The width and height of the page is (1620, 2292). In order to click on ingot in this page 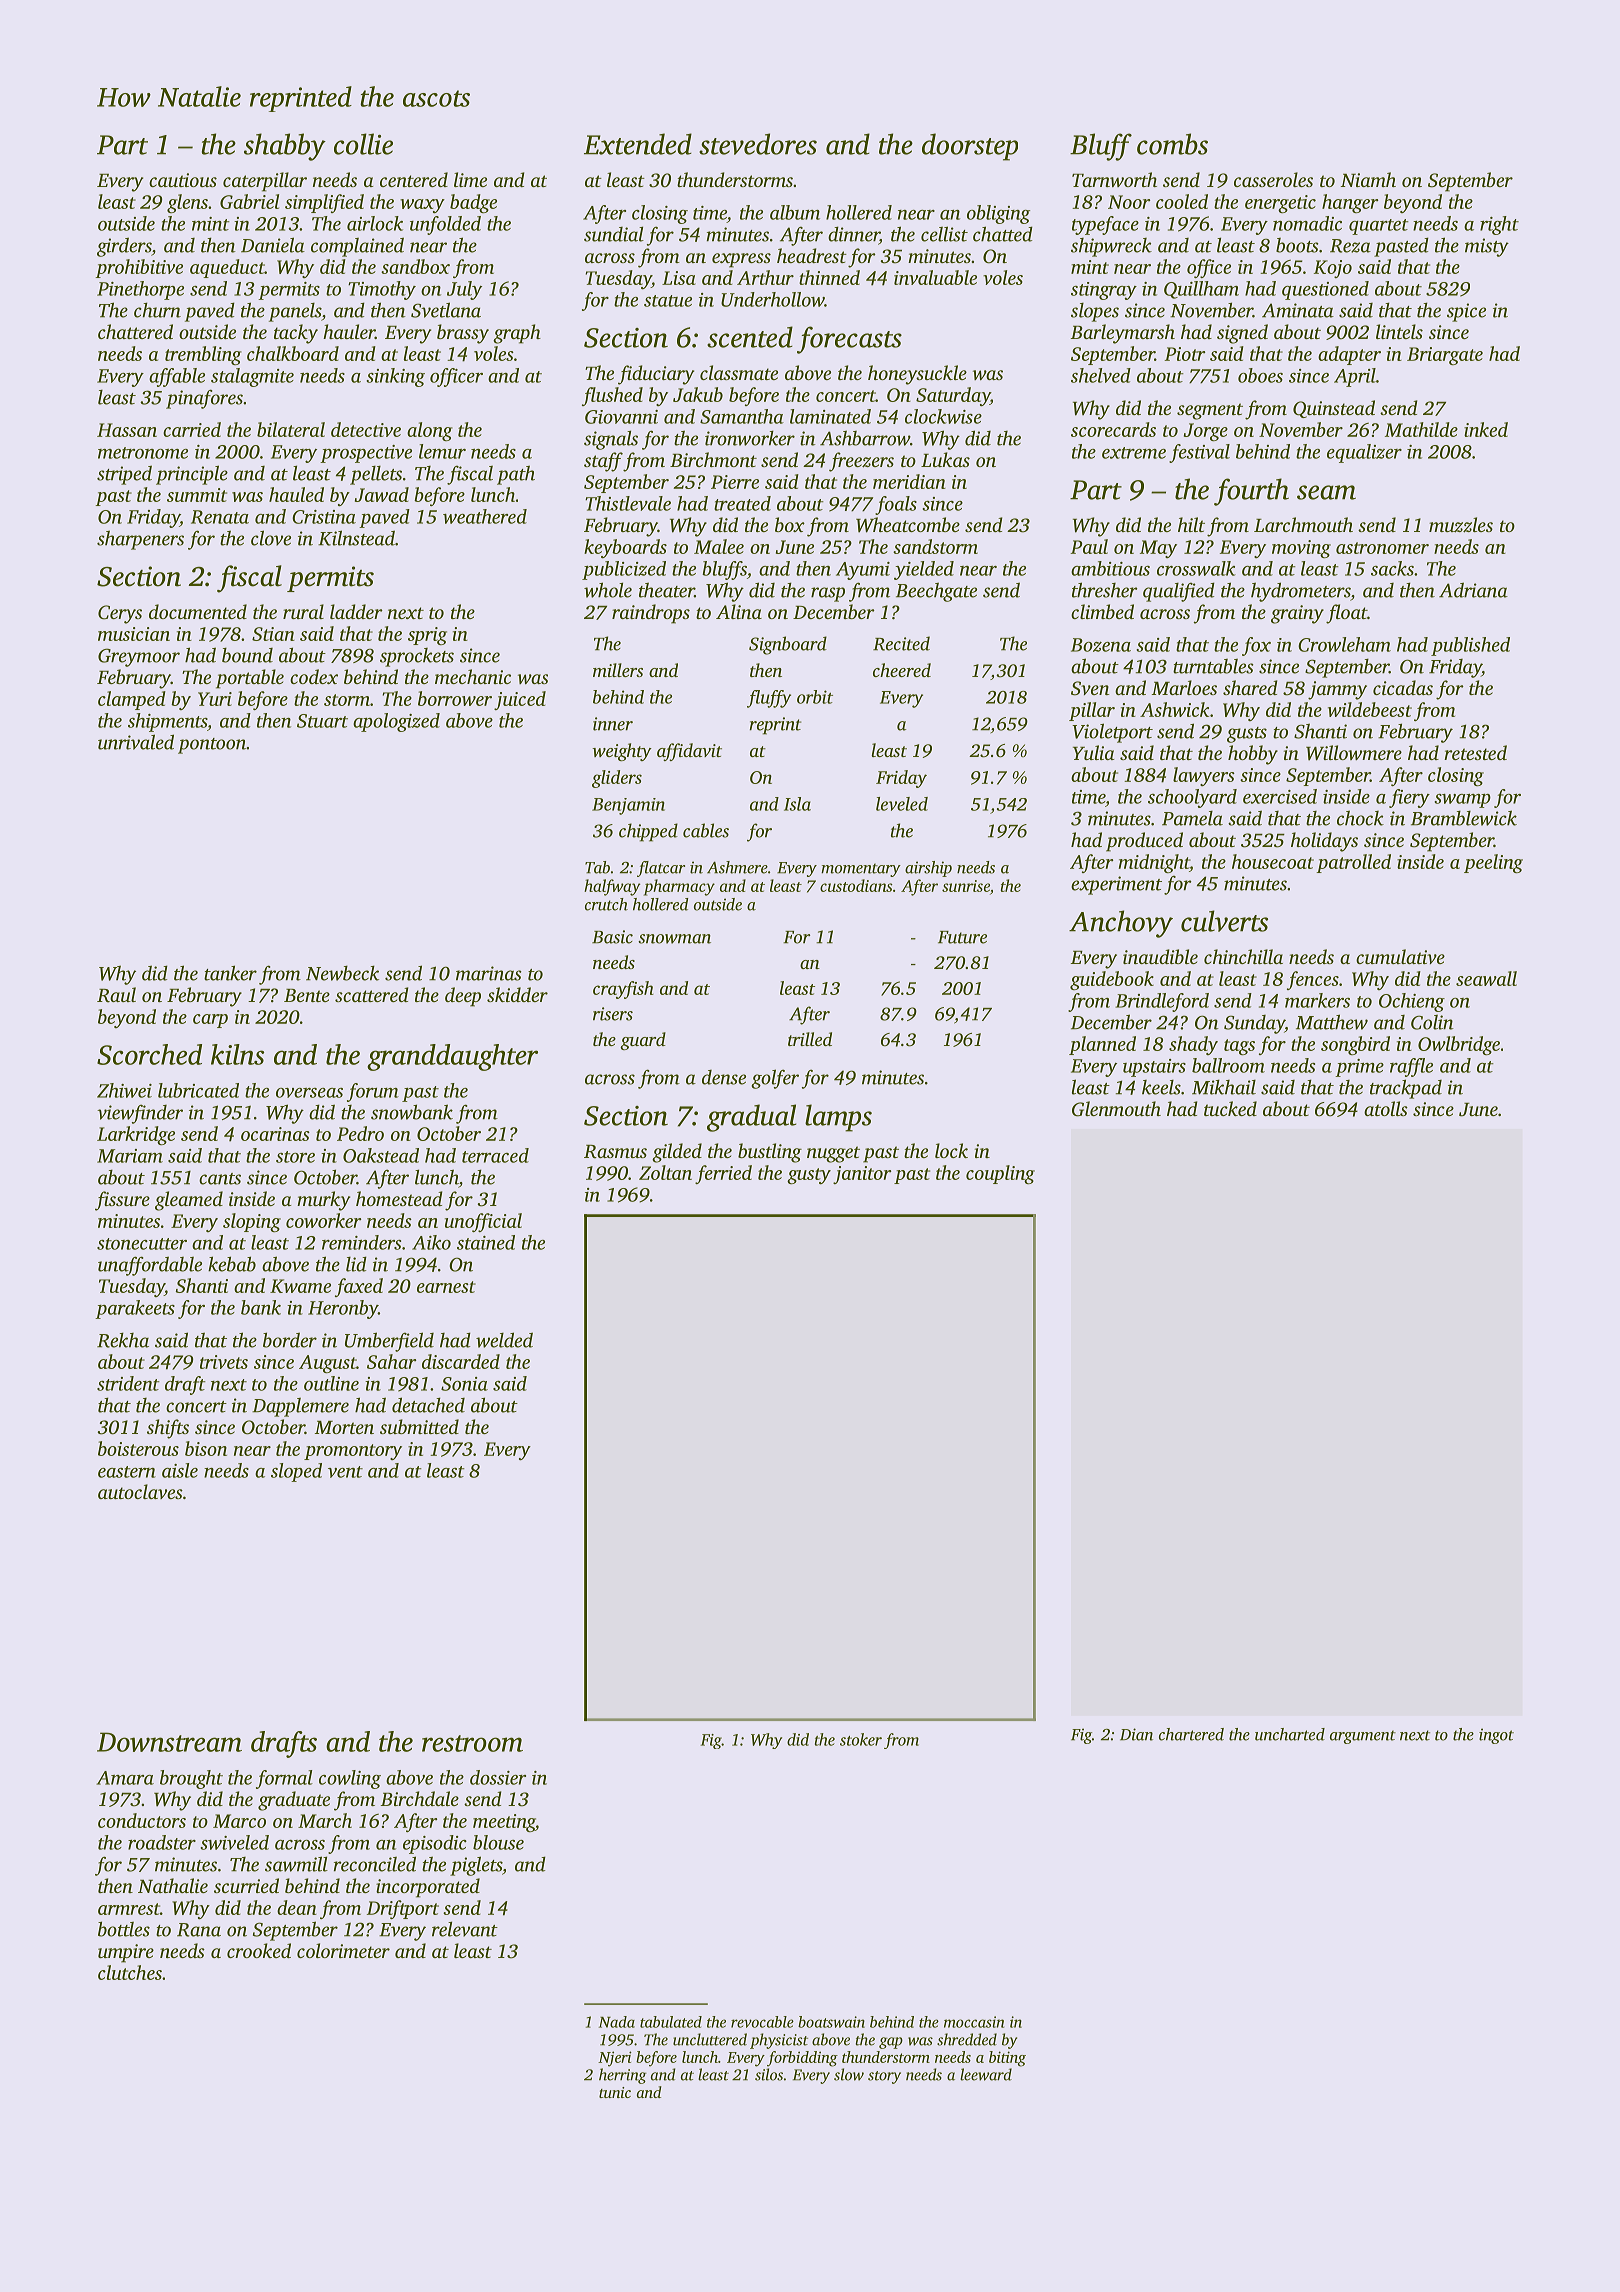, I will do `click(1496, 1736)`.
